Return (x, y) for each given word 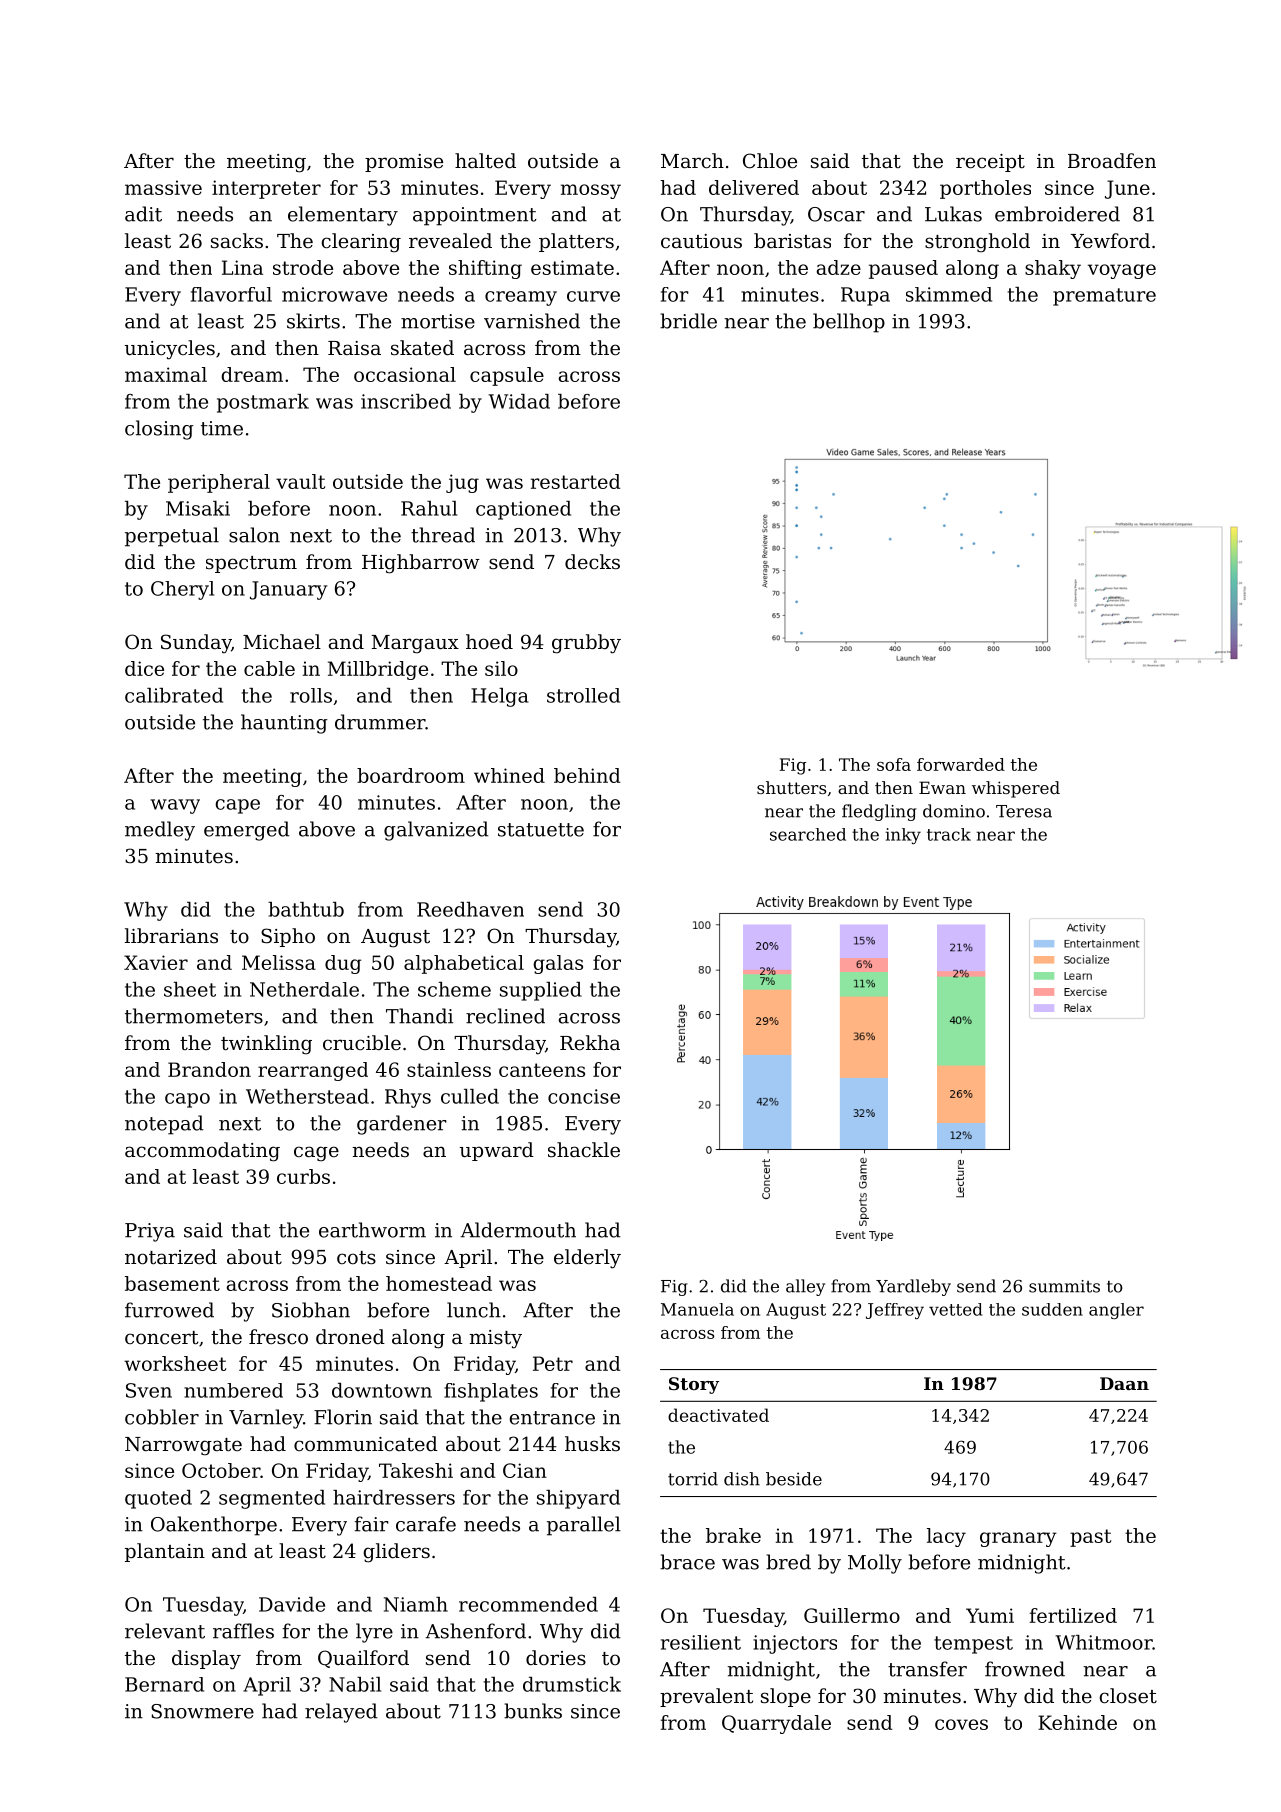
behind (587, 775)
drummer (380, 722)
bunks (533, 1711)
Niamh (416, 1604)
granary (1018, 1539)
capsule (507, 376)
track (949, 834)
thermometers (194, 1016)
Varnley (266, 1419)
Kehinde (1077, 1722)
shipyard (578, 1499)
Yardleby (913, 1287)
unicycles (170, 350)
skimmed (949, 294)
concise (584, 1096)
